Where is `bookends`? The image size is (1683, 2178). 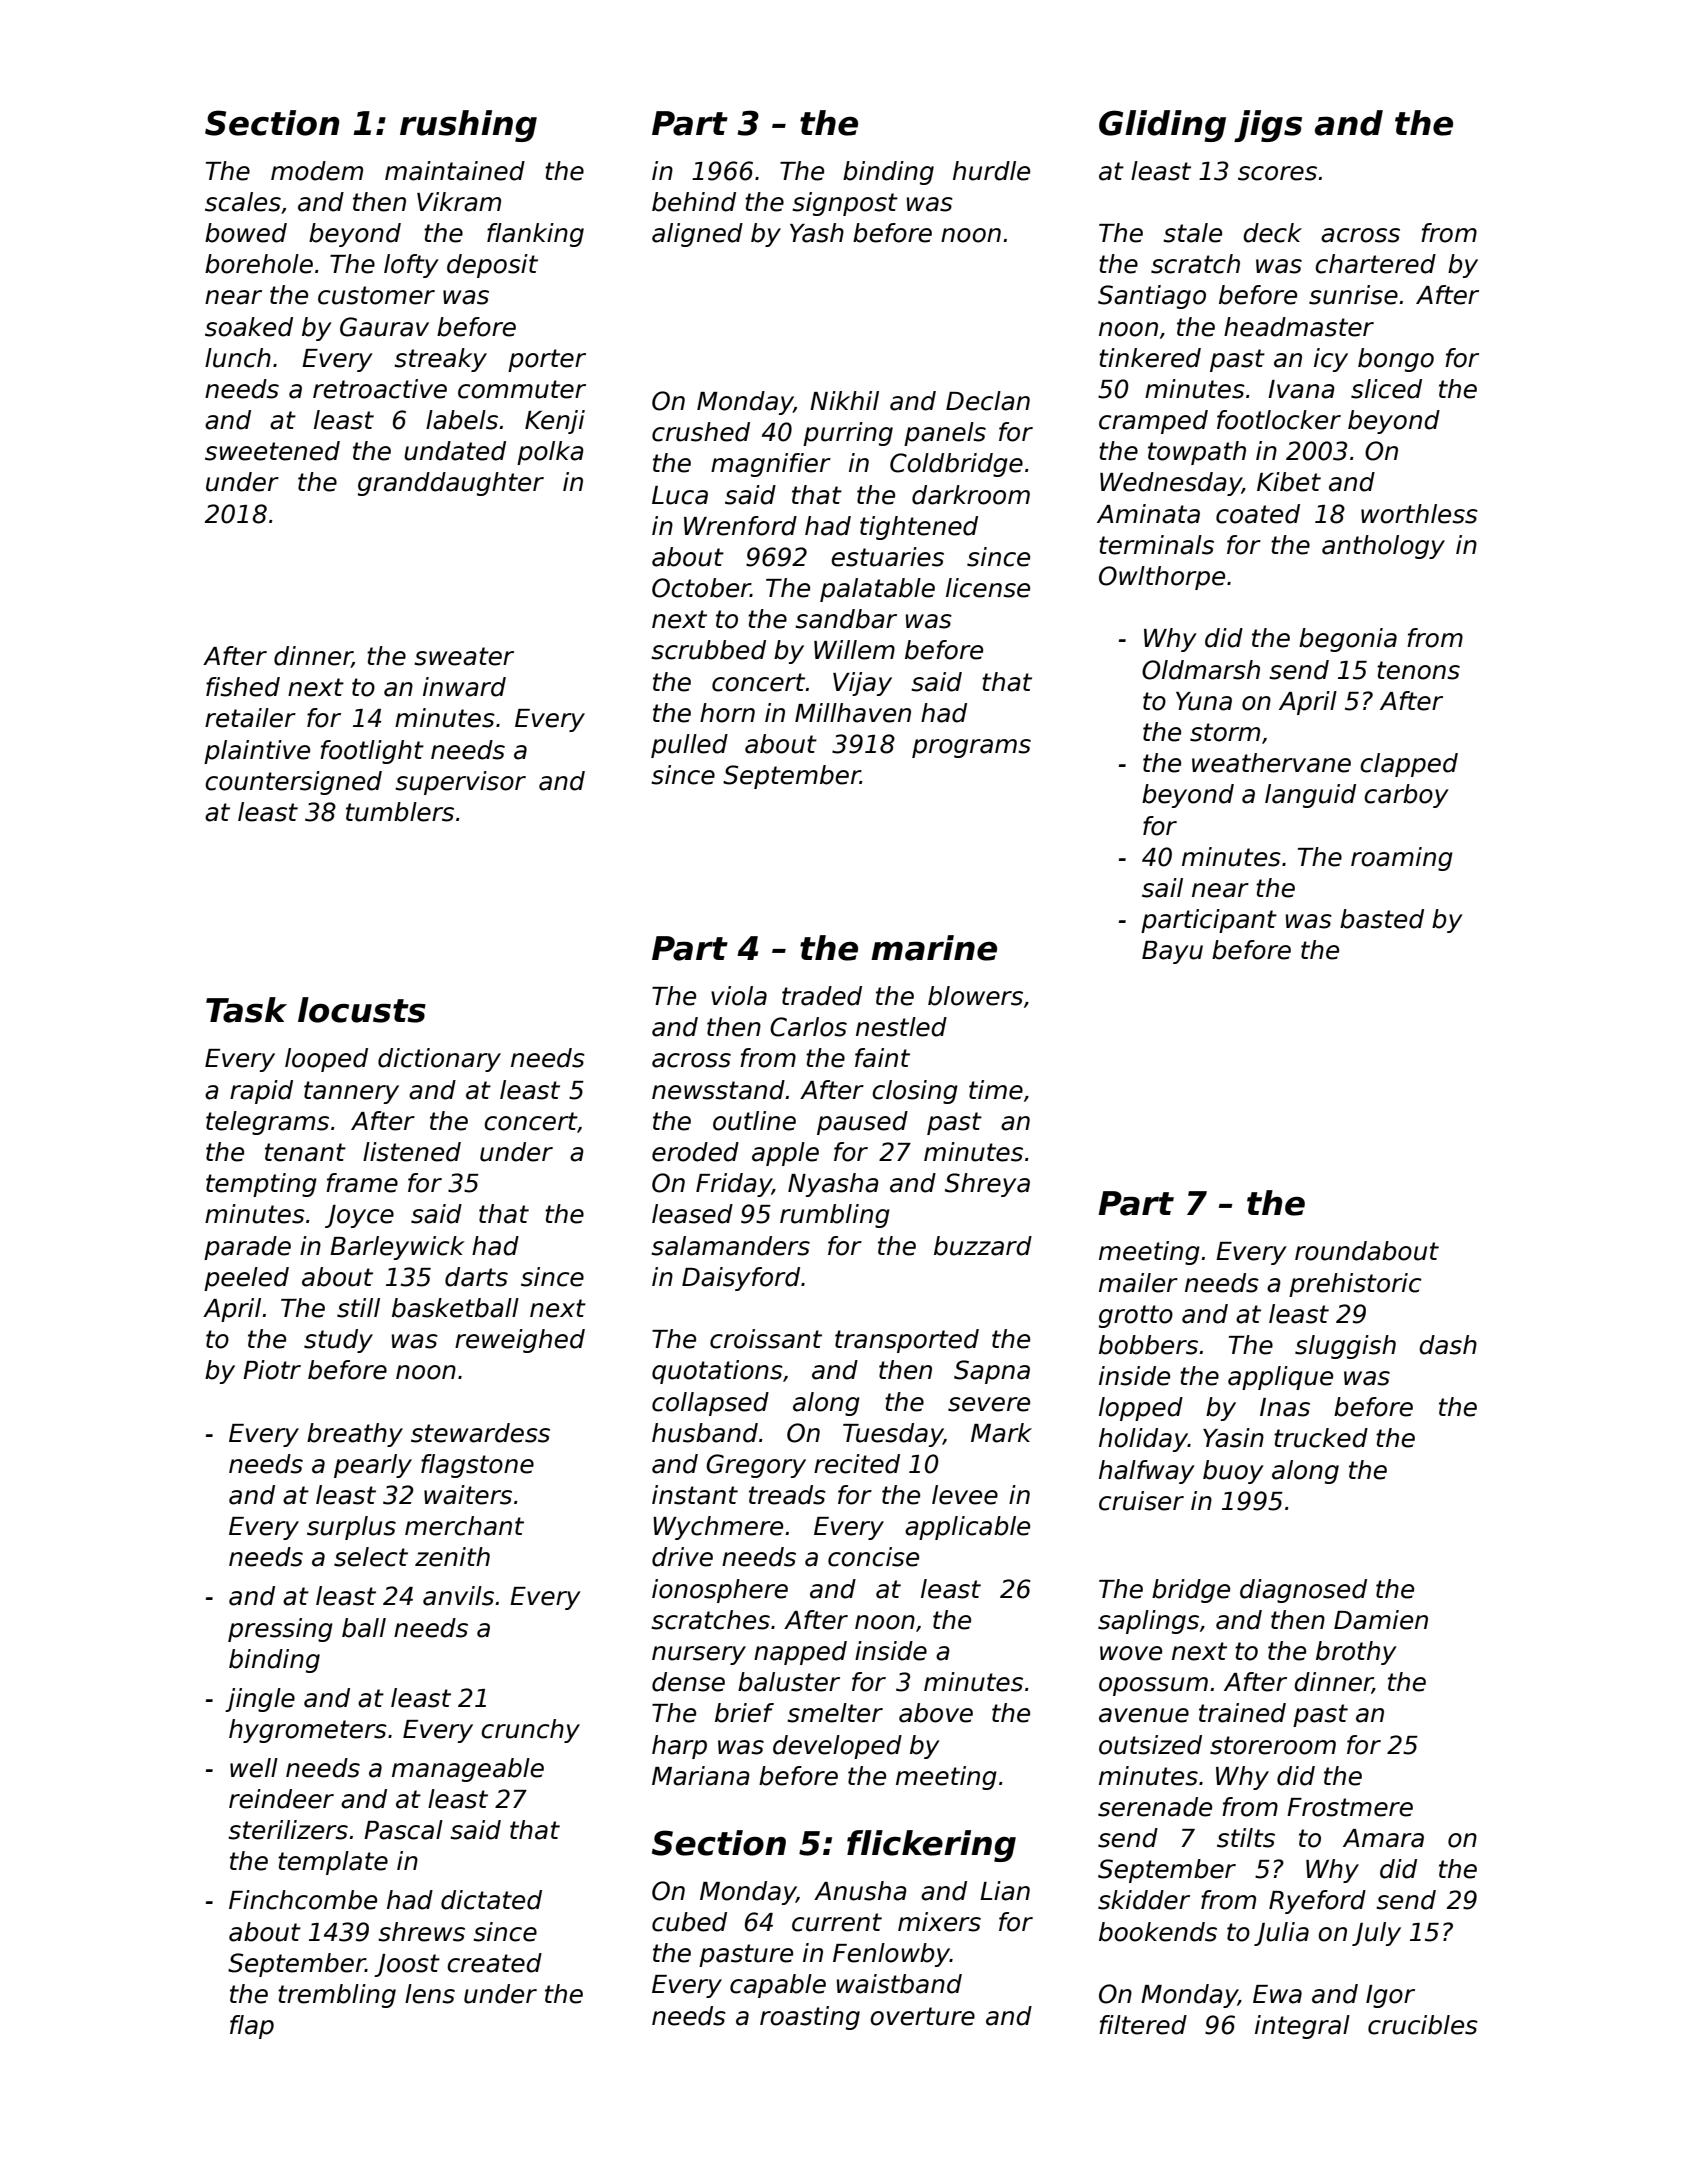
bookends is located at coordinates (1158, 1932).
